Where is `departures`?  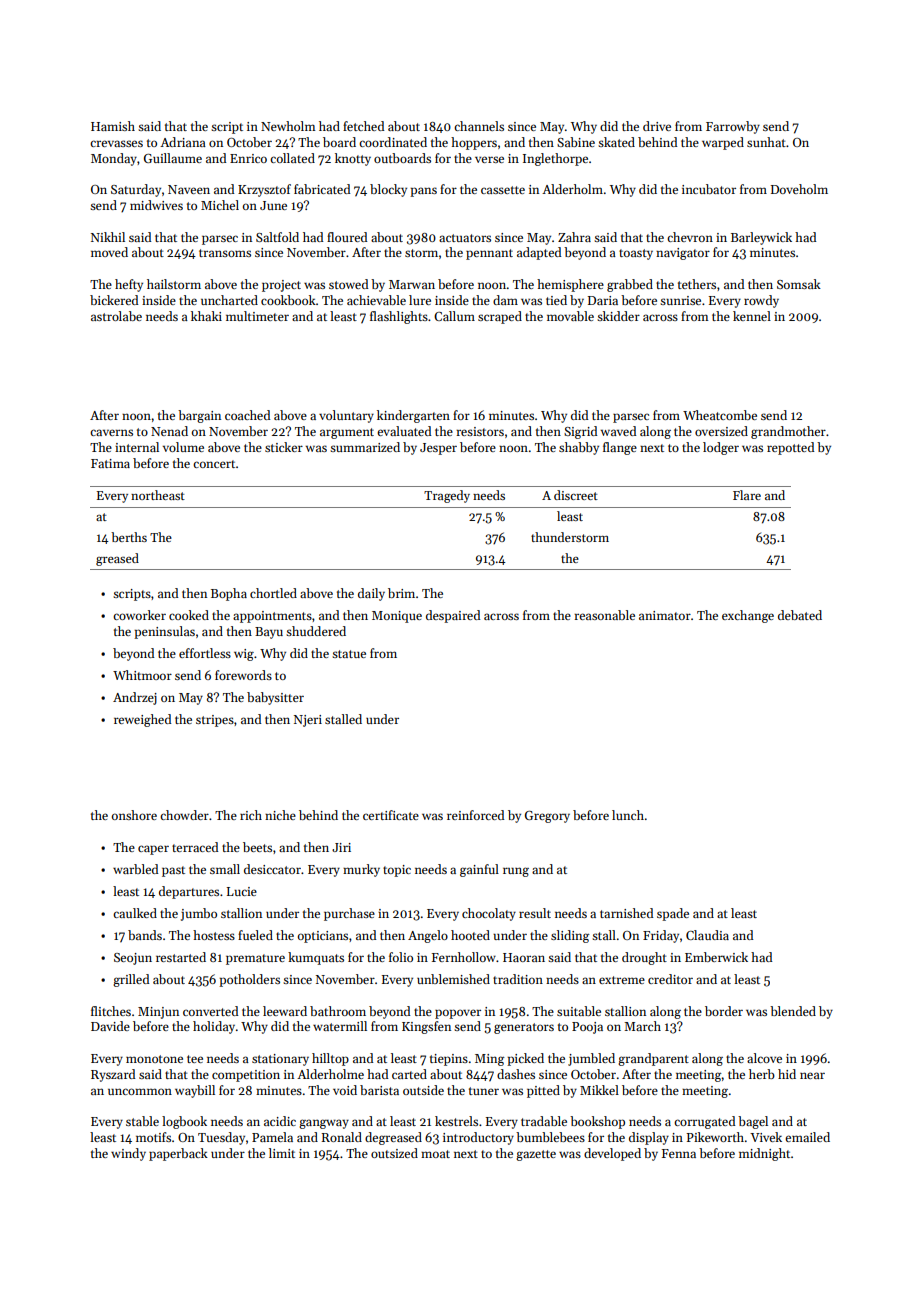
departures is located at coordinates (189, 892).
